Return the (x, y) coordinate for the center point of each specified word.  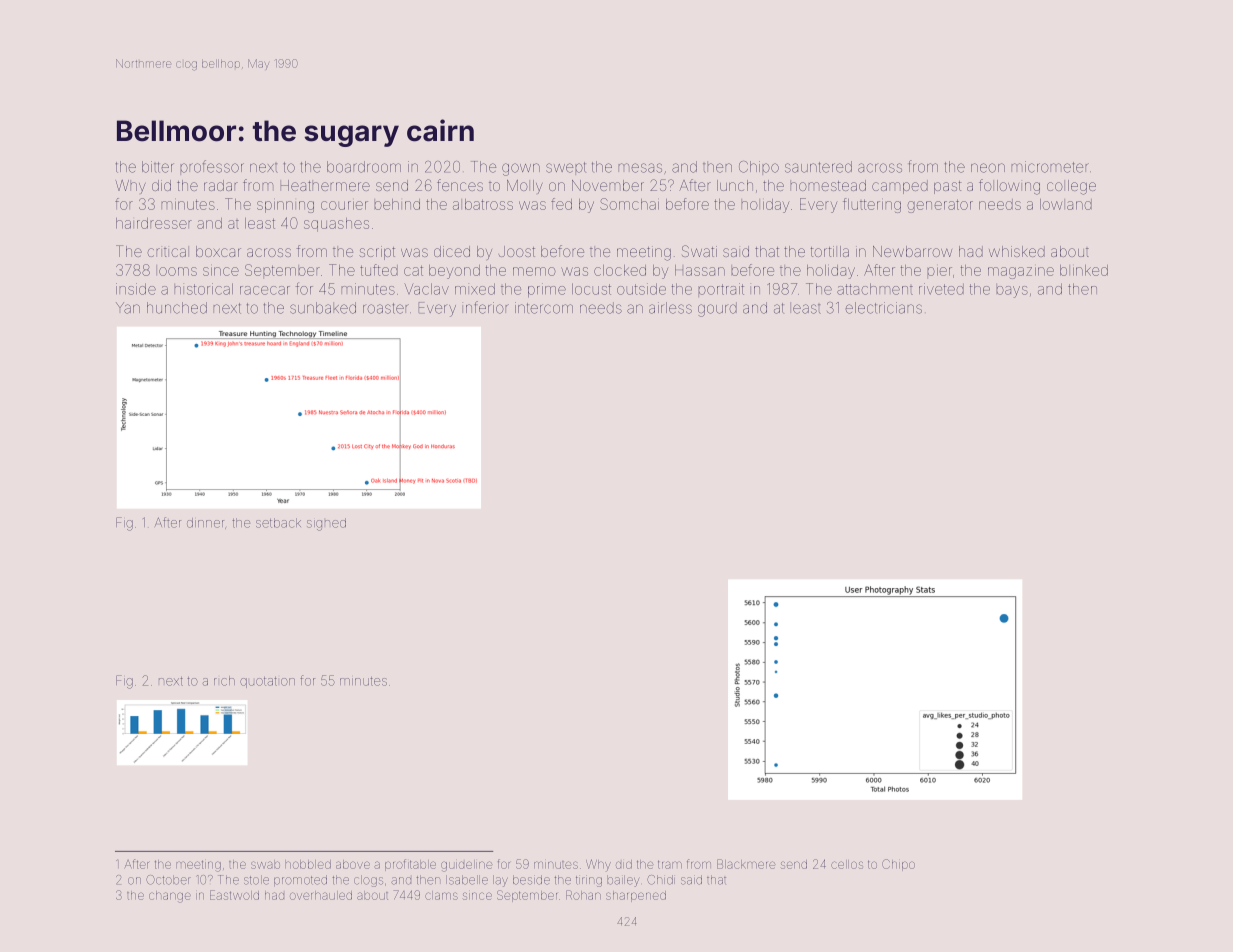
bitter (158, 167)
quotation (267, 682)
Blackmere (746, 864)
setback (278, 523)
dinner (205, 523)
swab (265, 864)
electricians (884, 308)
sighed (326, 524)
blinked (1084, 270)
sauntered (818, 167)
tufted (379, 270)
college (1071, 187)
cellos (847, 864)
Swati (699, 251)
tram (670, 864)
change (170, 897)
